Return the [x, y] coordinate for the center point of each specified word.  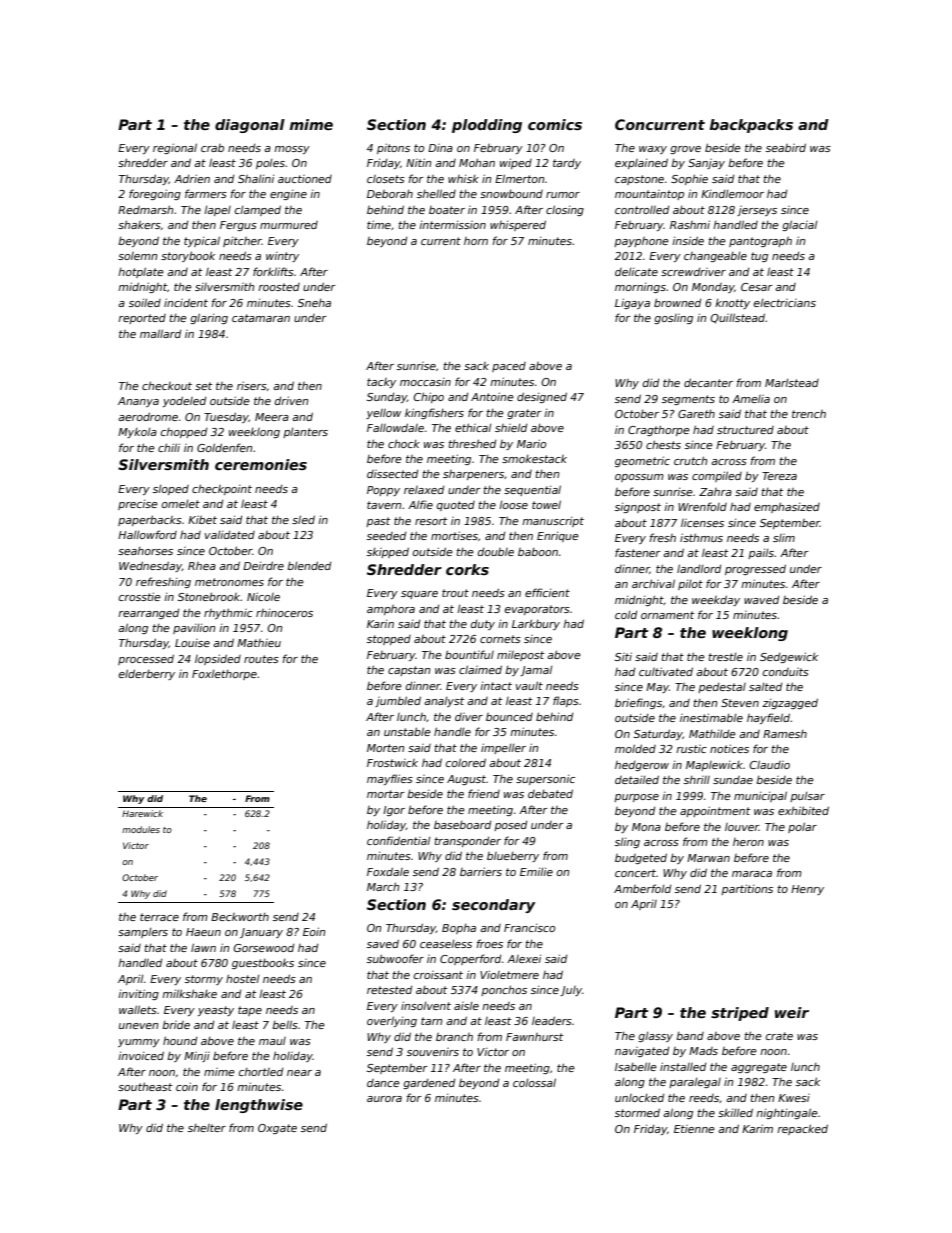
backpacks [751, 126]
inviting [138, 994]
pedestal [722, 687]
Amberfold [642, 888]
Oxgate [277, 1129]
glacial [799, 225]
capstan [409, 671]
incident [186, 302]
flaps [566, 701]
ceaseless [446, 943]
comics [555, 124]
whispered [518, 225]
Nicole [263, 596]
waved [761, 599]
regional [175, 148]
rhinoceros [284, 612]
